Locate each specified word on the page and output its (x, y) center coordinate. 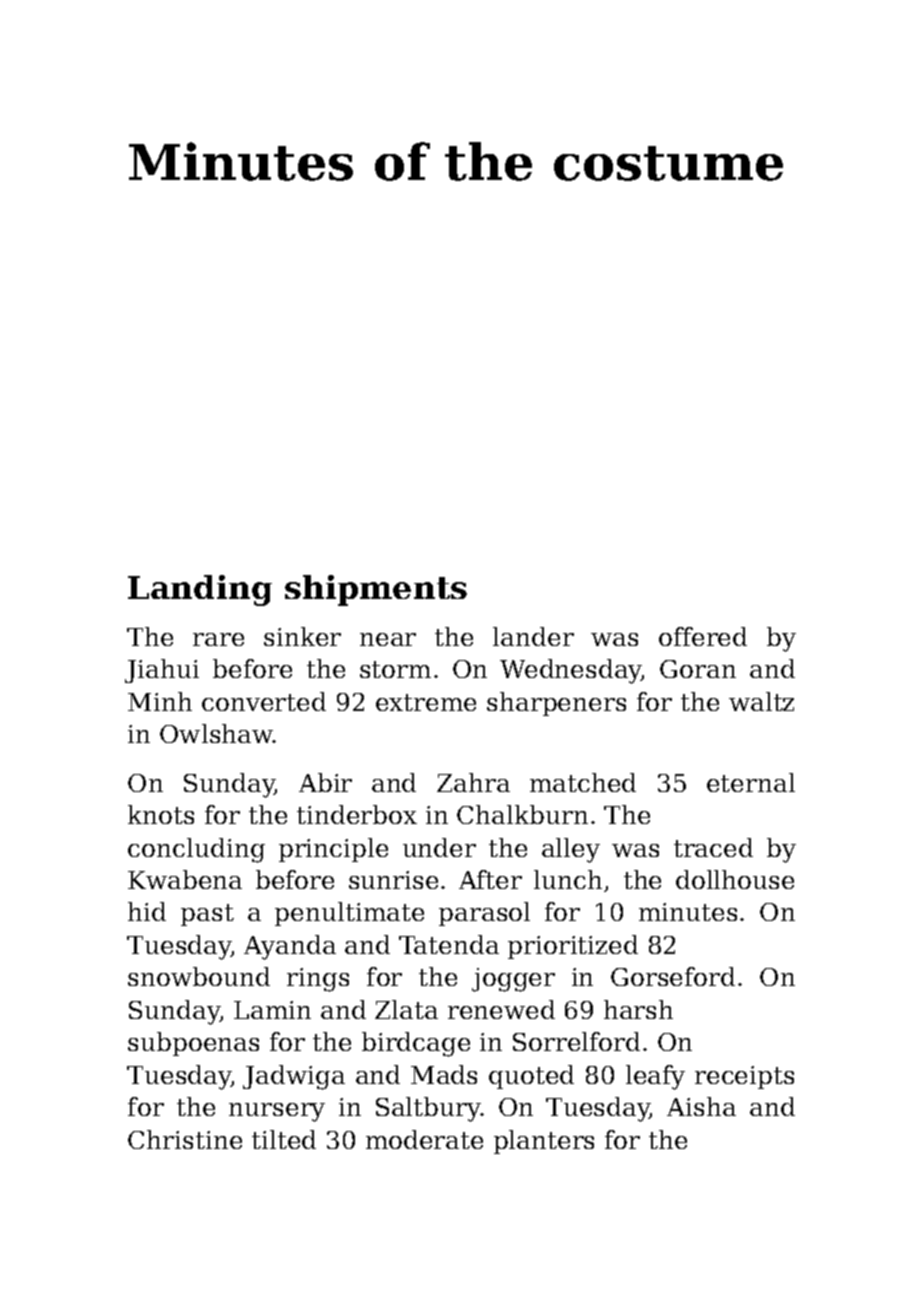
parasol (484, 914)
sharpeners (556, 704)
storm (395, 669)
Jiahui (162, 671)
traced (713, 847)
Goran (698, 669)
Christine (185, 1139)
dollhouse (735, 879)
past (207, 915)
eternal (751, 782)
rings (318, 980)
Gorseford (673, 976)
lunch (568, 879)
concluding (196, 850)
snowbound (199, 976)
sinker (302, 636)
